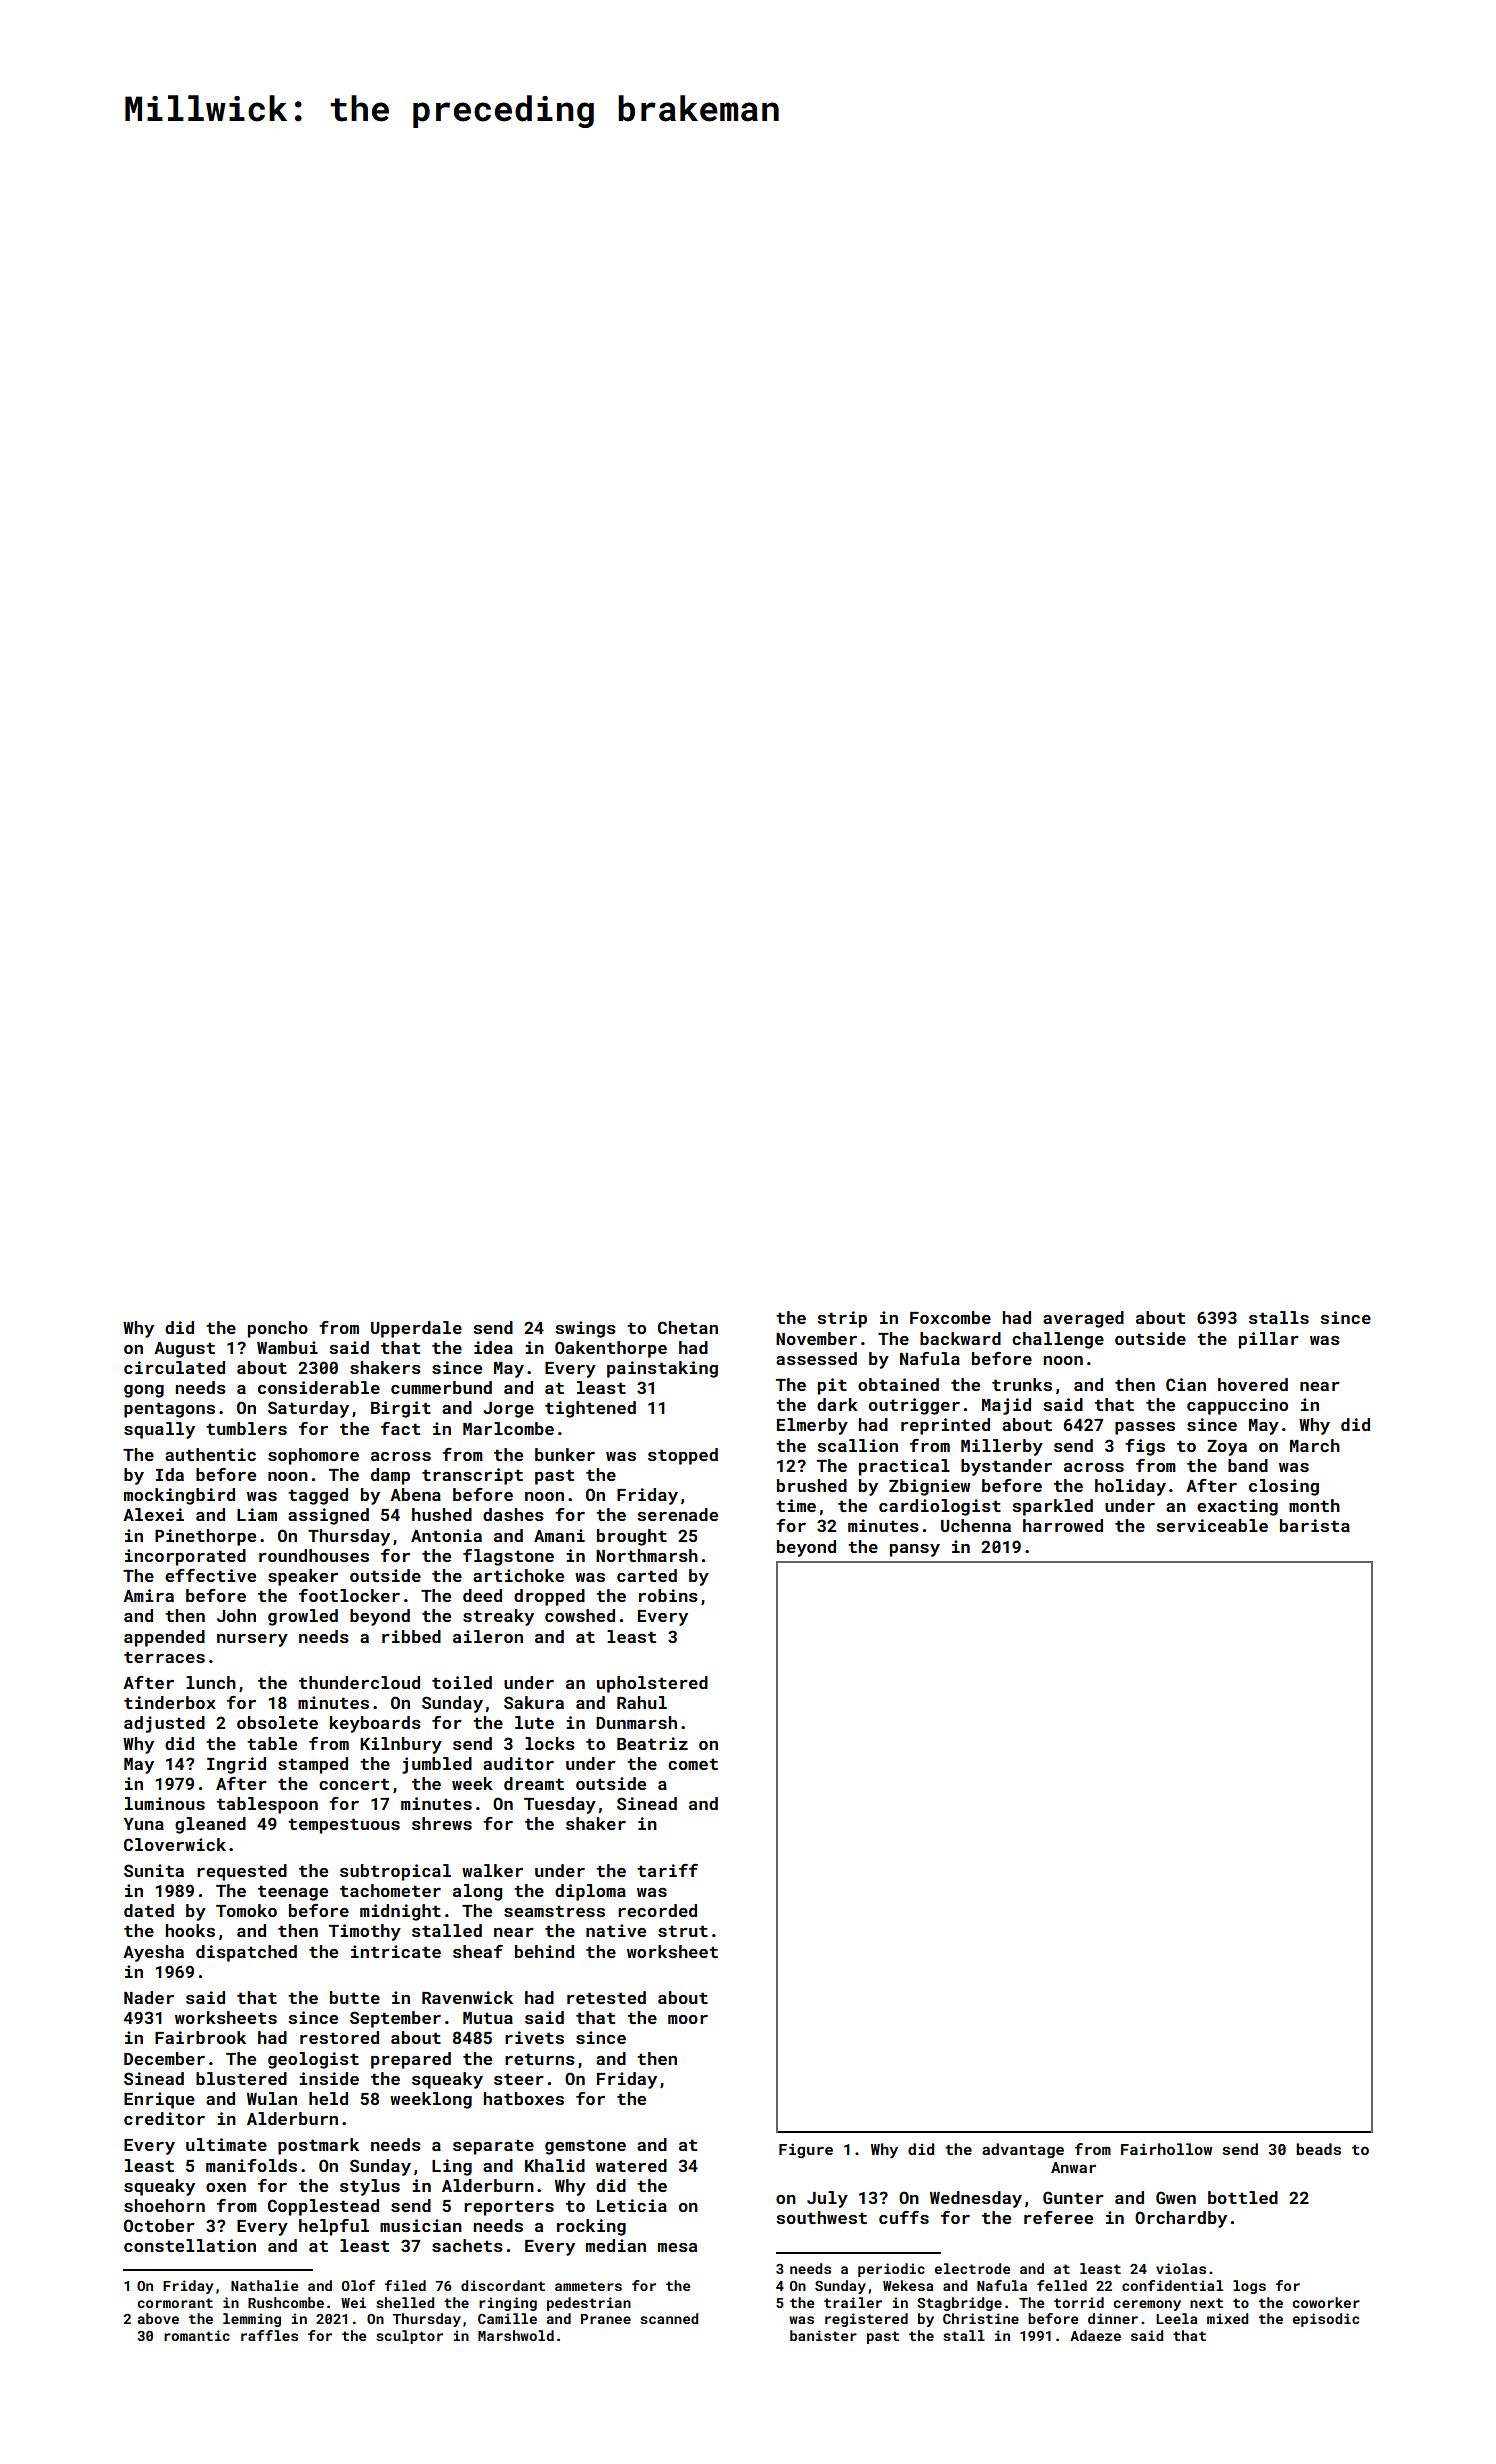 This image has height=2464, width=1496. Describe the element at coordinates (823, 2335) in the image. I see `banister` at that location.
